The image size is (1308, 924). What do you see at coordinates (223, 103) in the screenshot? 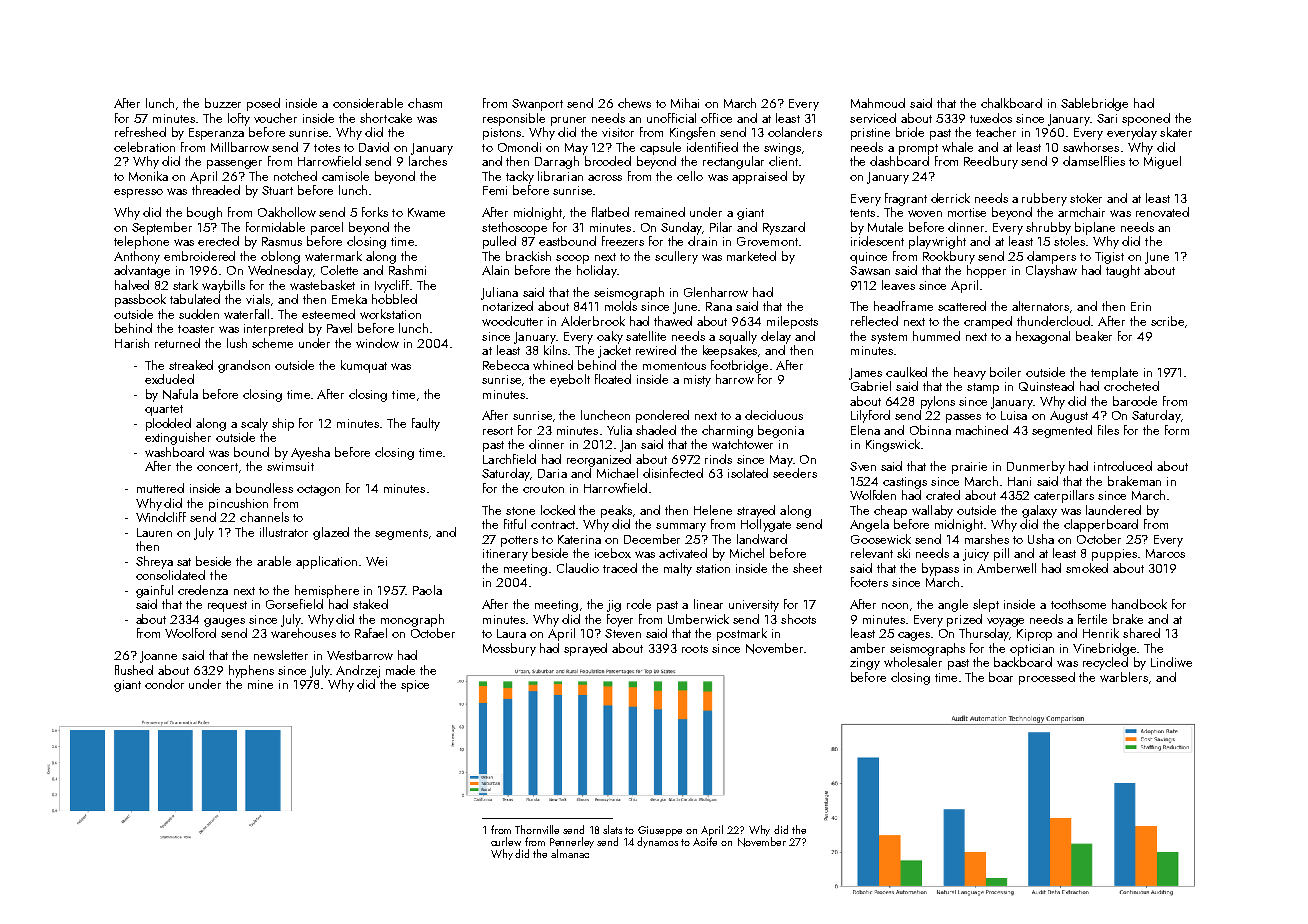
I see `buzzer` at bounding box center [223, 103].
